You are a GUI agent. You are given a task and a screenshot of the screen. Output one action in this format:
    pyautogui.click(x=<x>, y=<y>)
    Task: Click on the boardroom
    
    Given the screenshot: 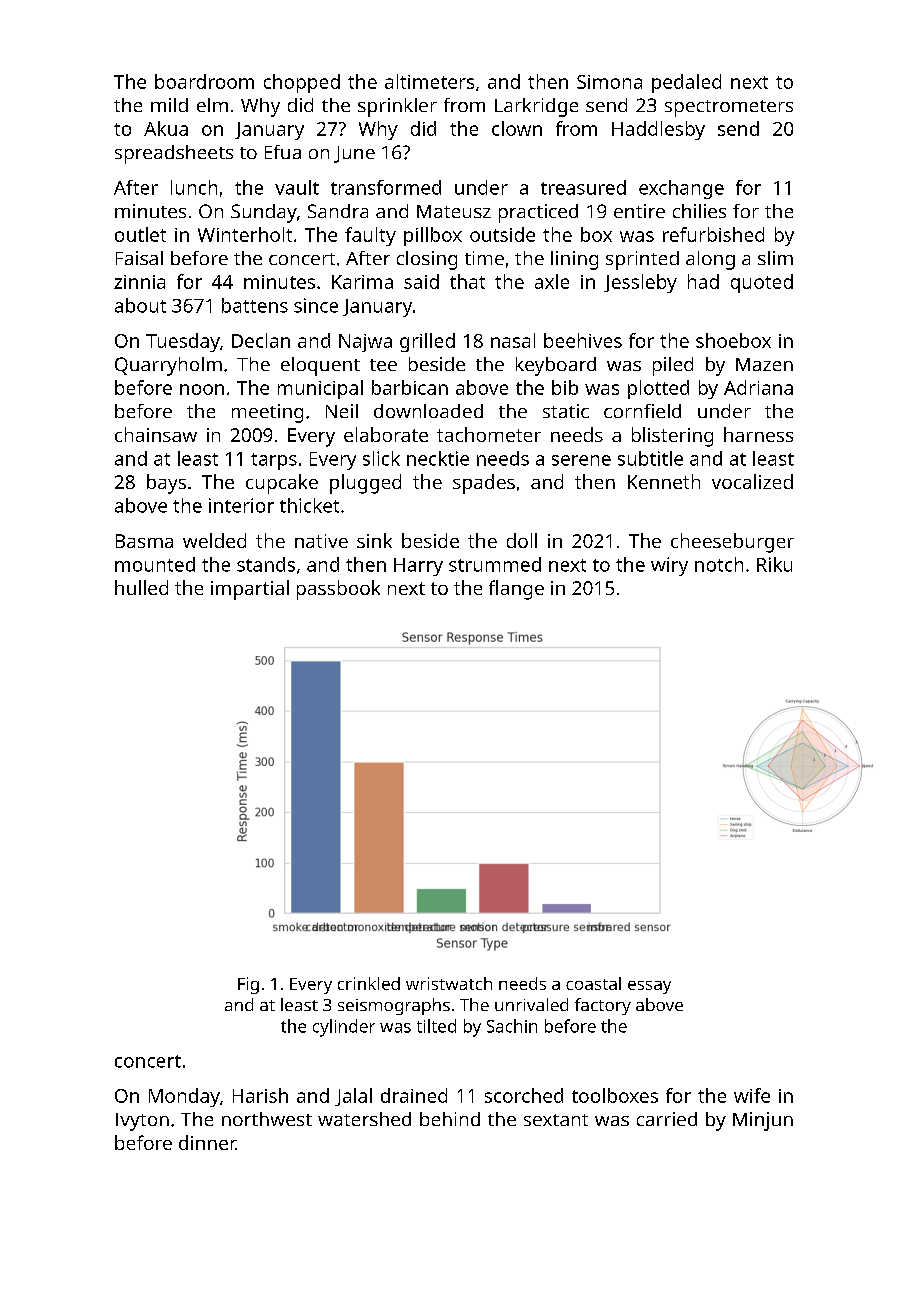 What is the action you would take?
    pyautogui.click(x=204, y=81)
